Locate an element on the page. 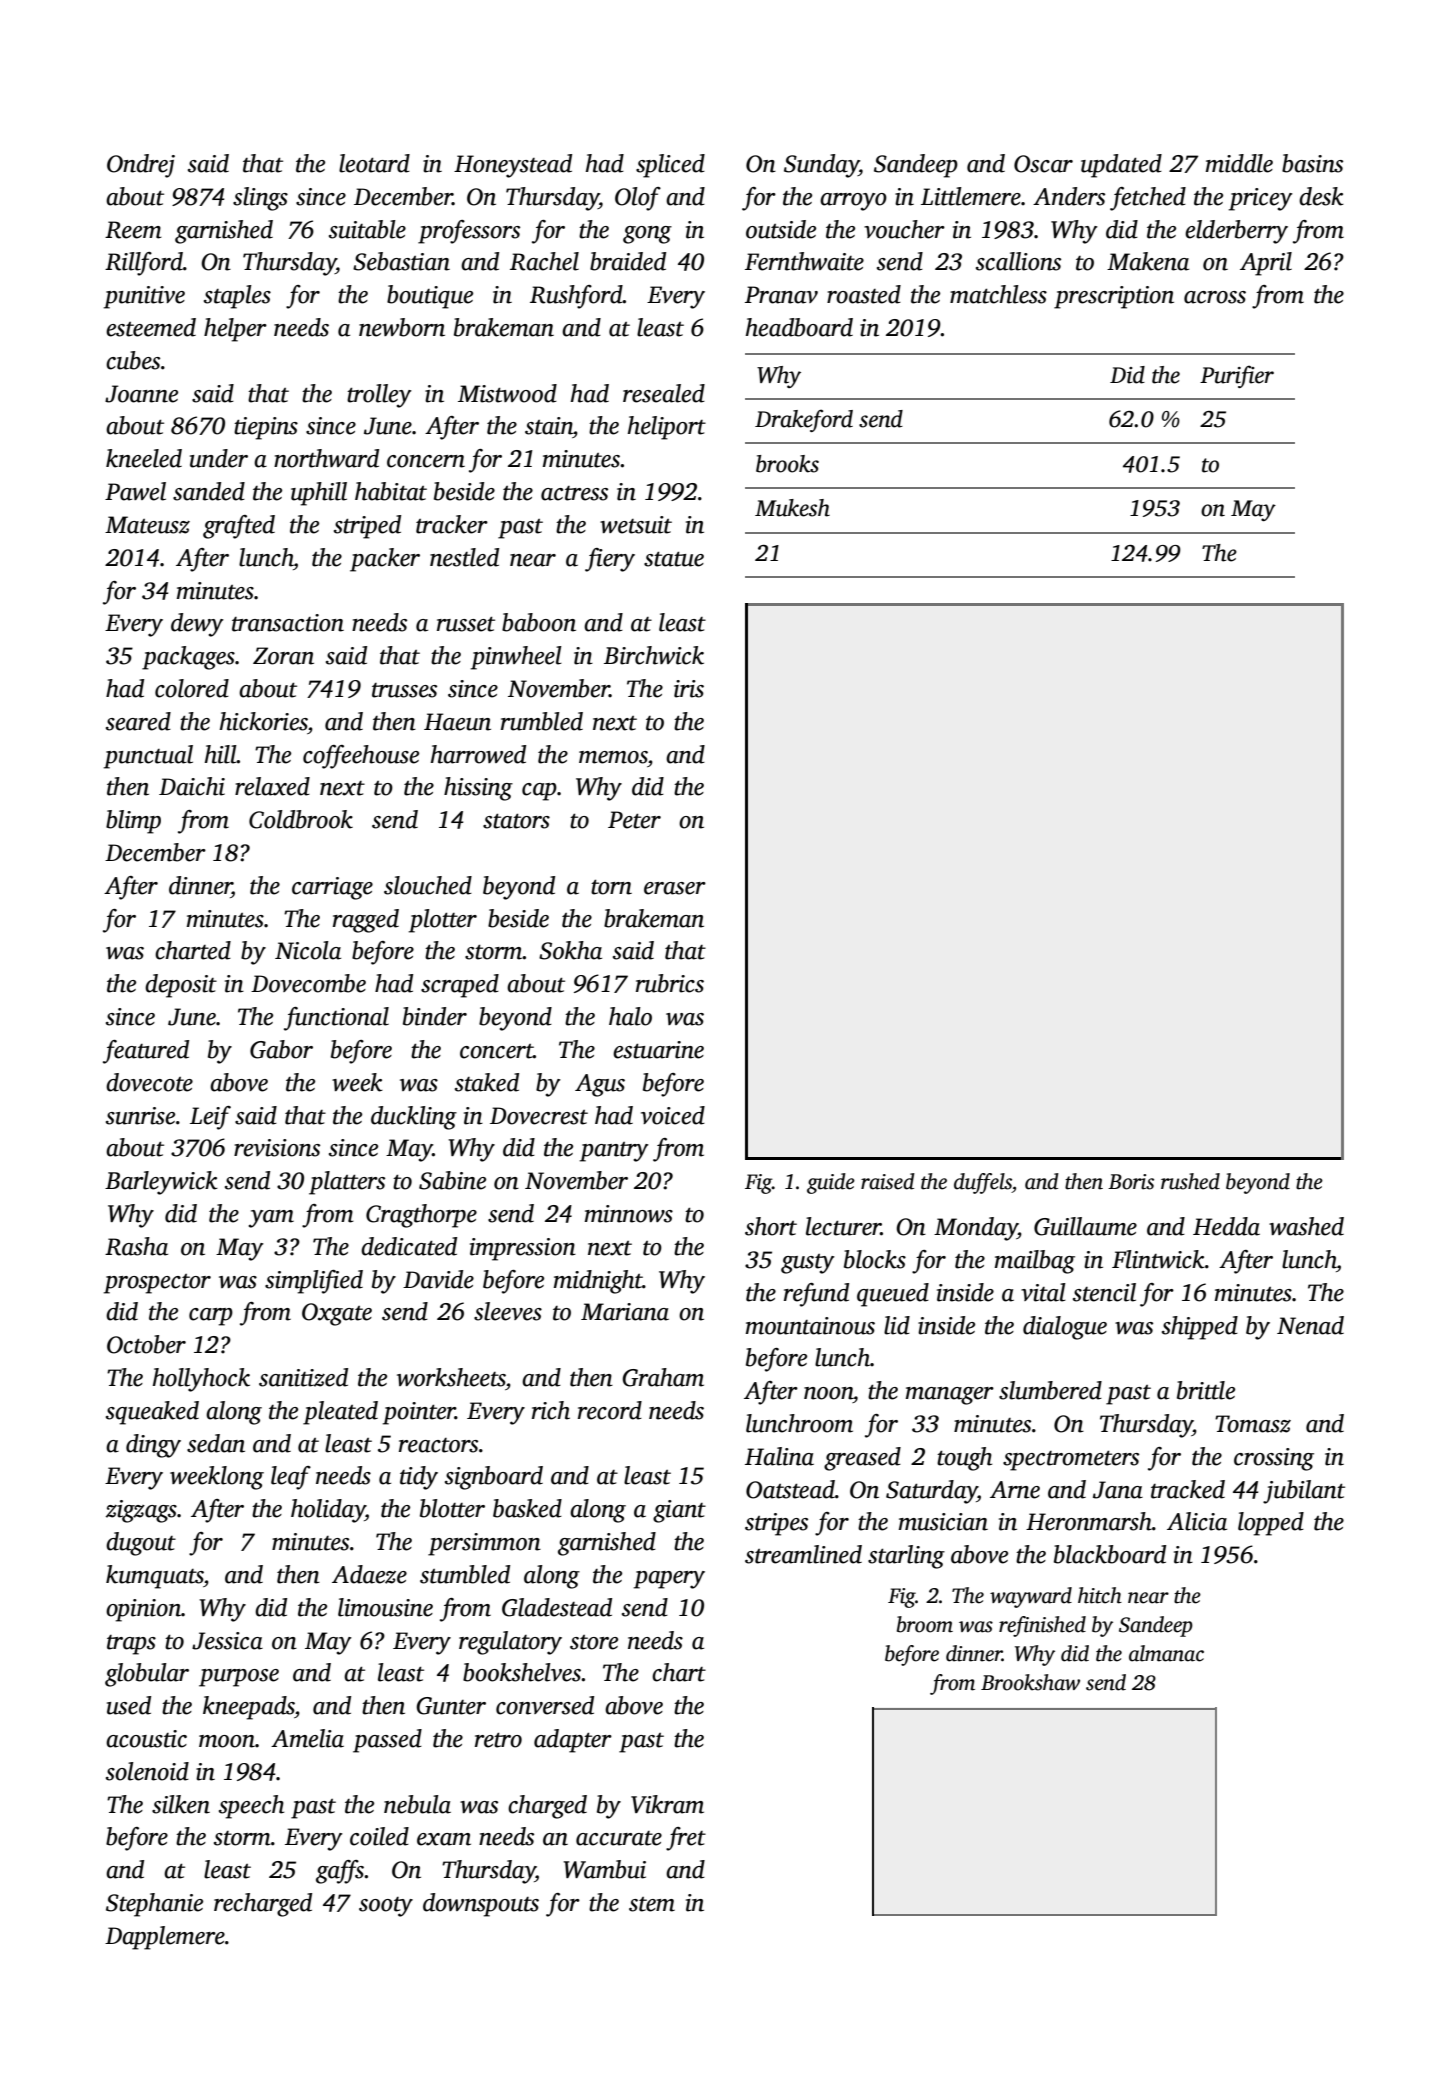  rushed is located at coordinates (1190, 1181).
